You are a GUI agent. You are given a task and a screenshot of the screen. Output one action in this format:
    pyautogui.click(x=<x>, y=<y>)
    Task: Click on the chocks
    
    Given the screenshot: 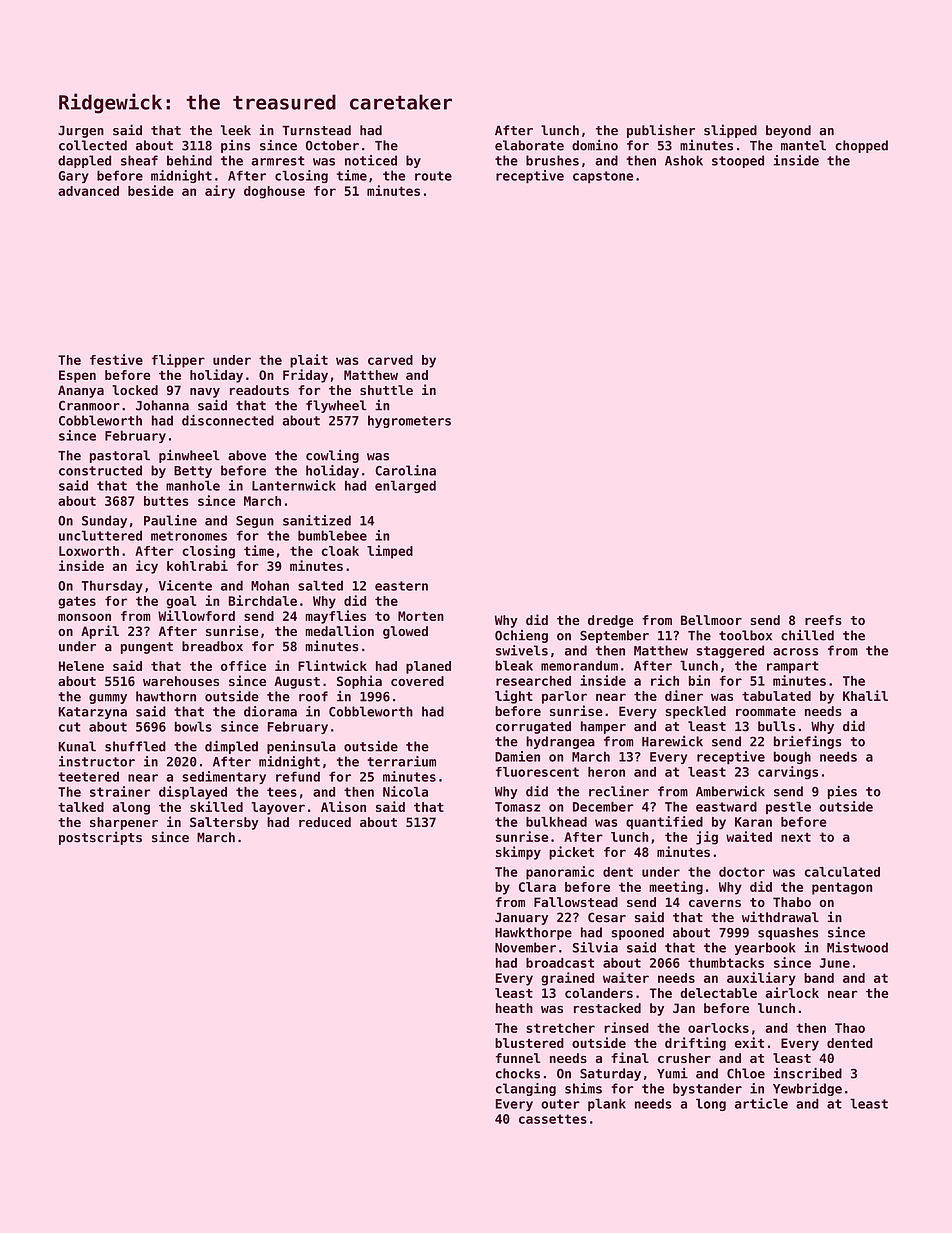 What is the action you would take?
    pyautogui.click(x=518, y=1073)
